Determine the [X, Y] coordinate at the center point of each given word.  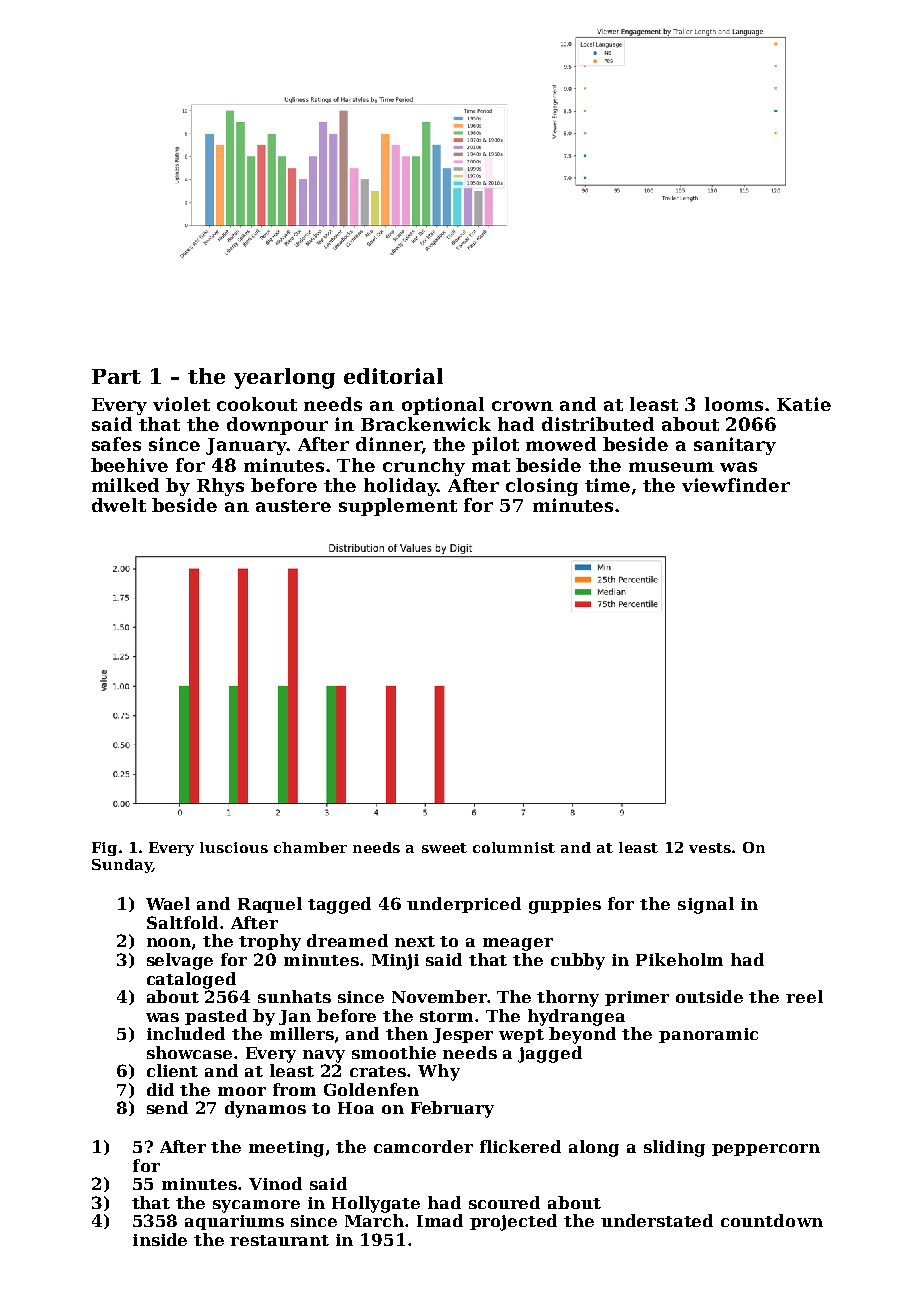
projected [513, 1222]
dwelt [119, 505]
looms [734, 404]
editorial [393, 376]
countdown [772, 1220]
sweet [444, 848]
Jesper [463, 1035]
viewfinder [736, 485]
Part [116, 376]
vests [710, 848]
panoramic [708, 1035]
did [160, 1089]
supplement [398, 507]
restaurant [279, 1240]
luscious [234, 847]
